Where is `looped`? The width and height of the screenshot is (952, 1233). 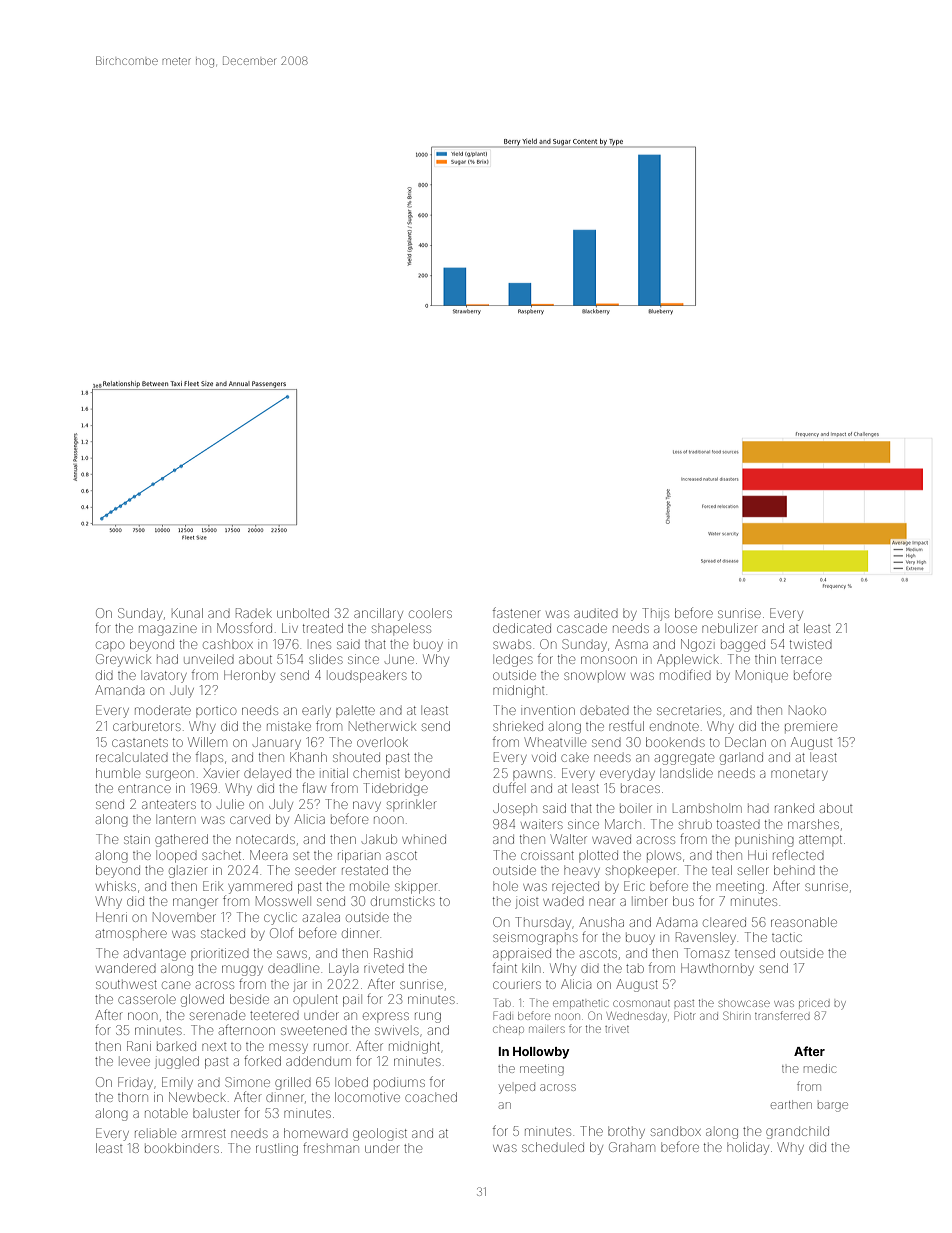
looped is located at coordinates (178, 857).
